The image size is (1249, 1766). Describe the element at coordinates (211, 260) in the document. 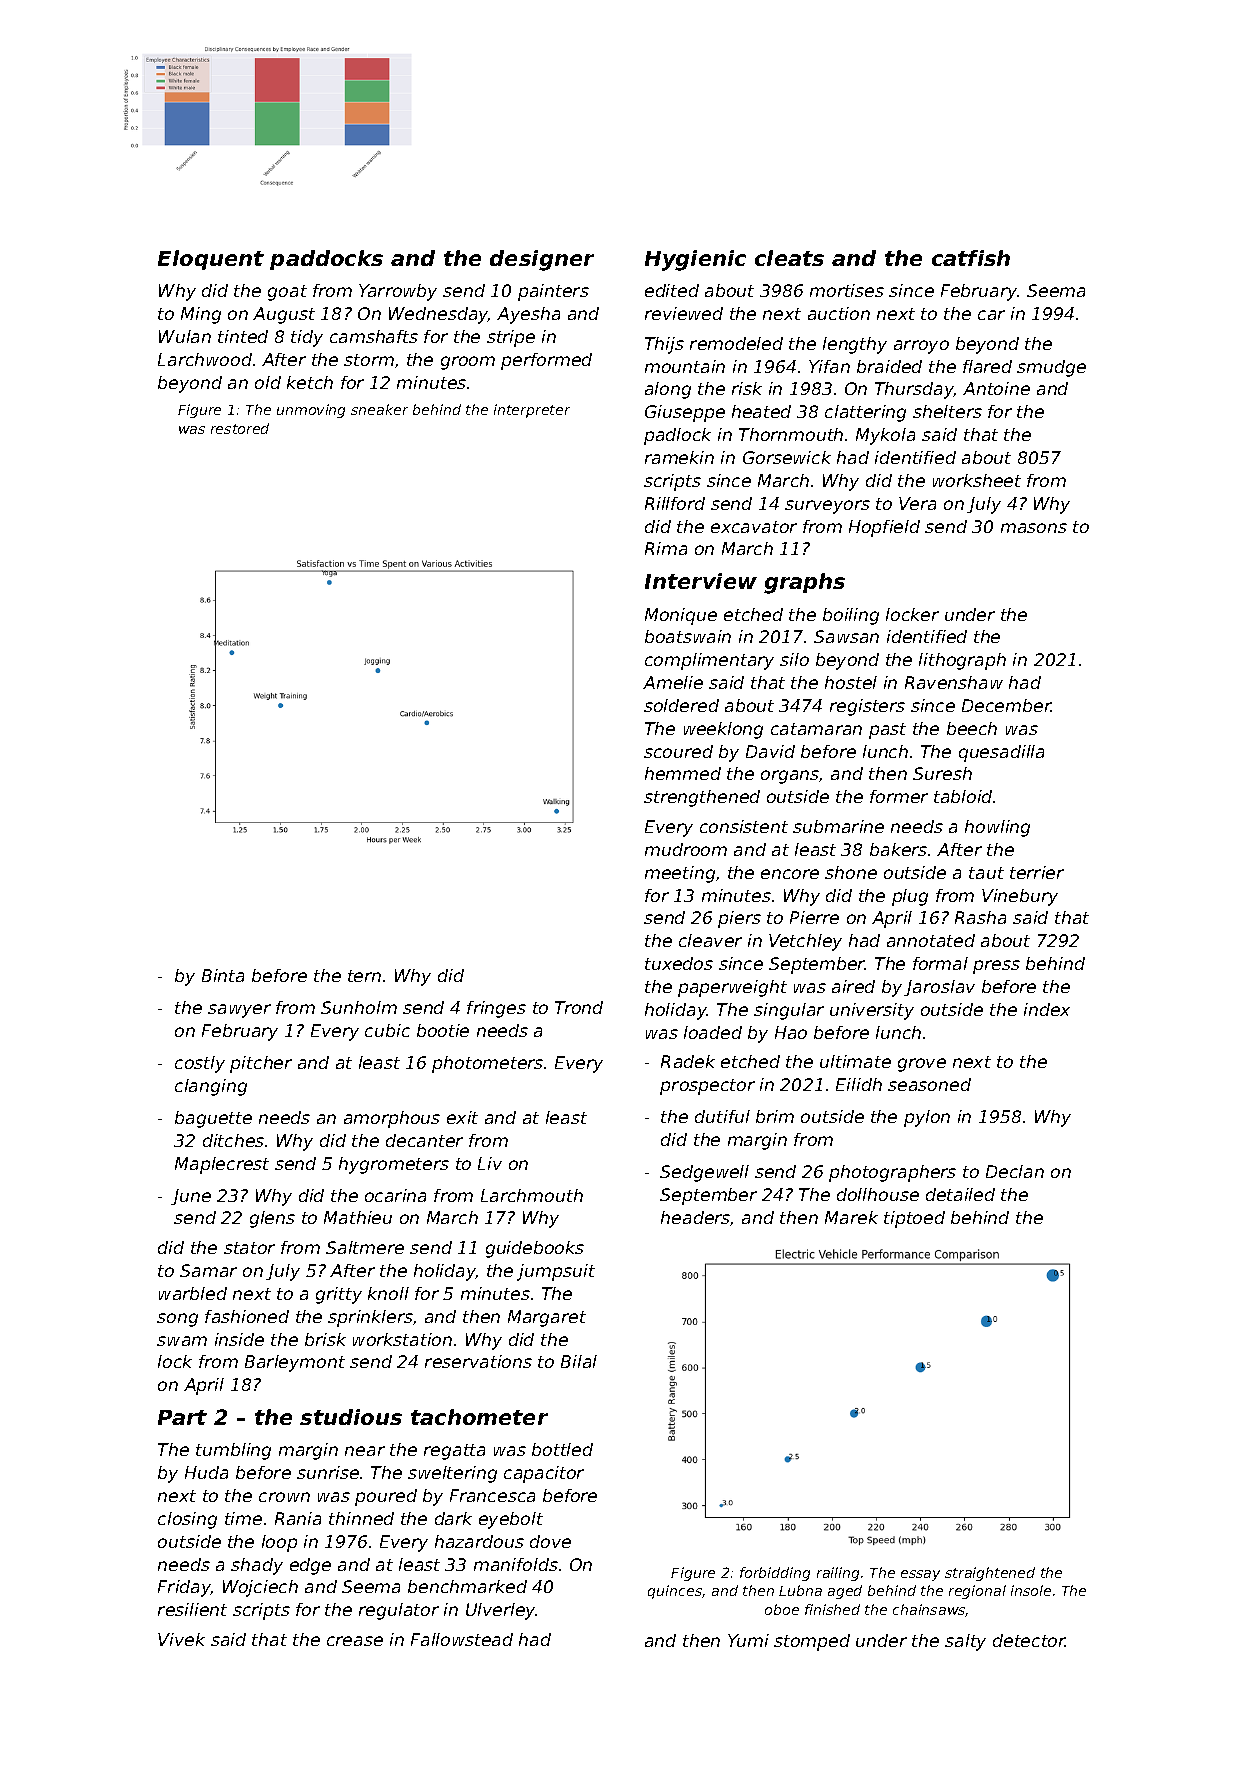

I see `Eloquent` at that location.
